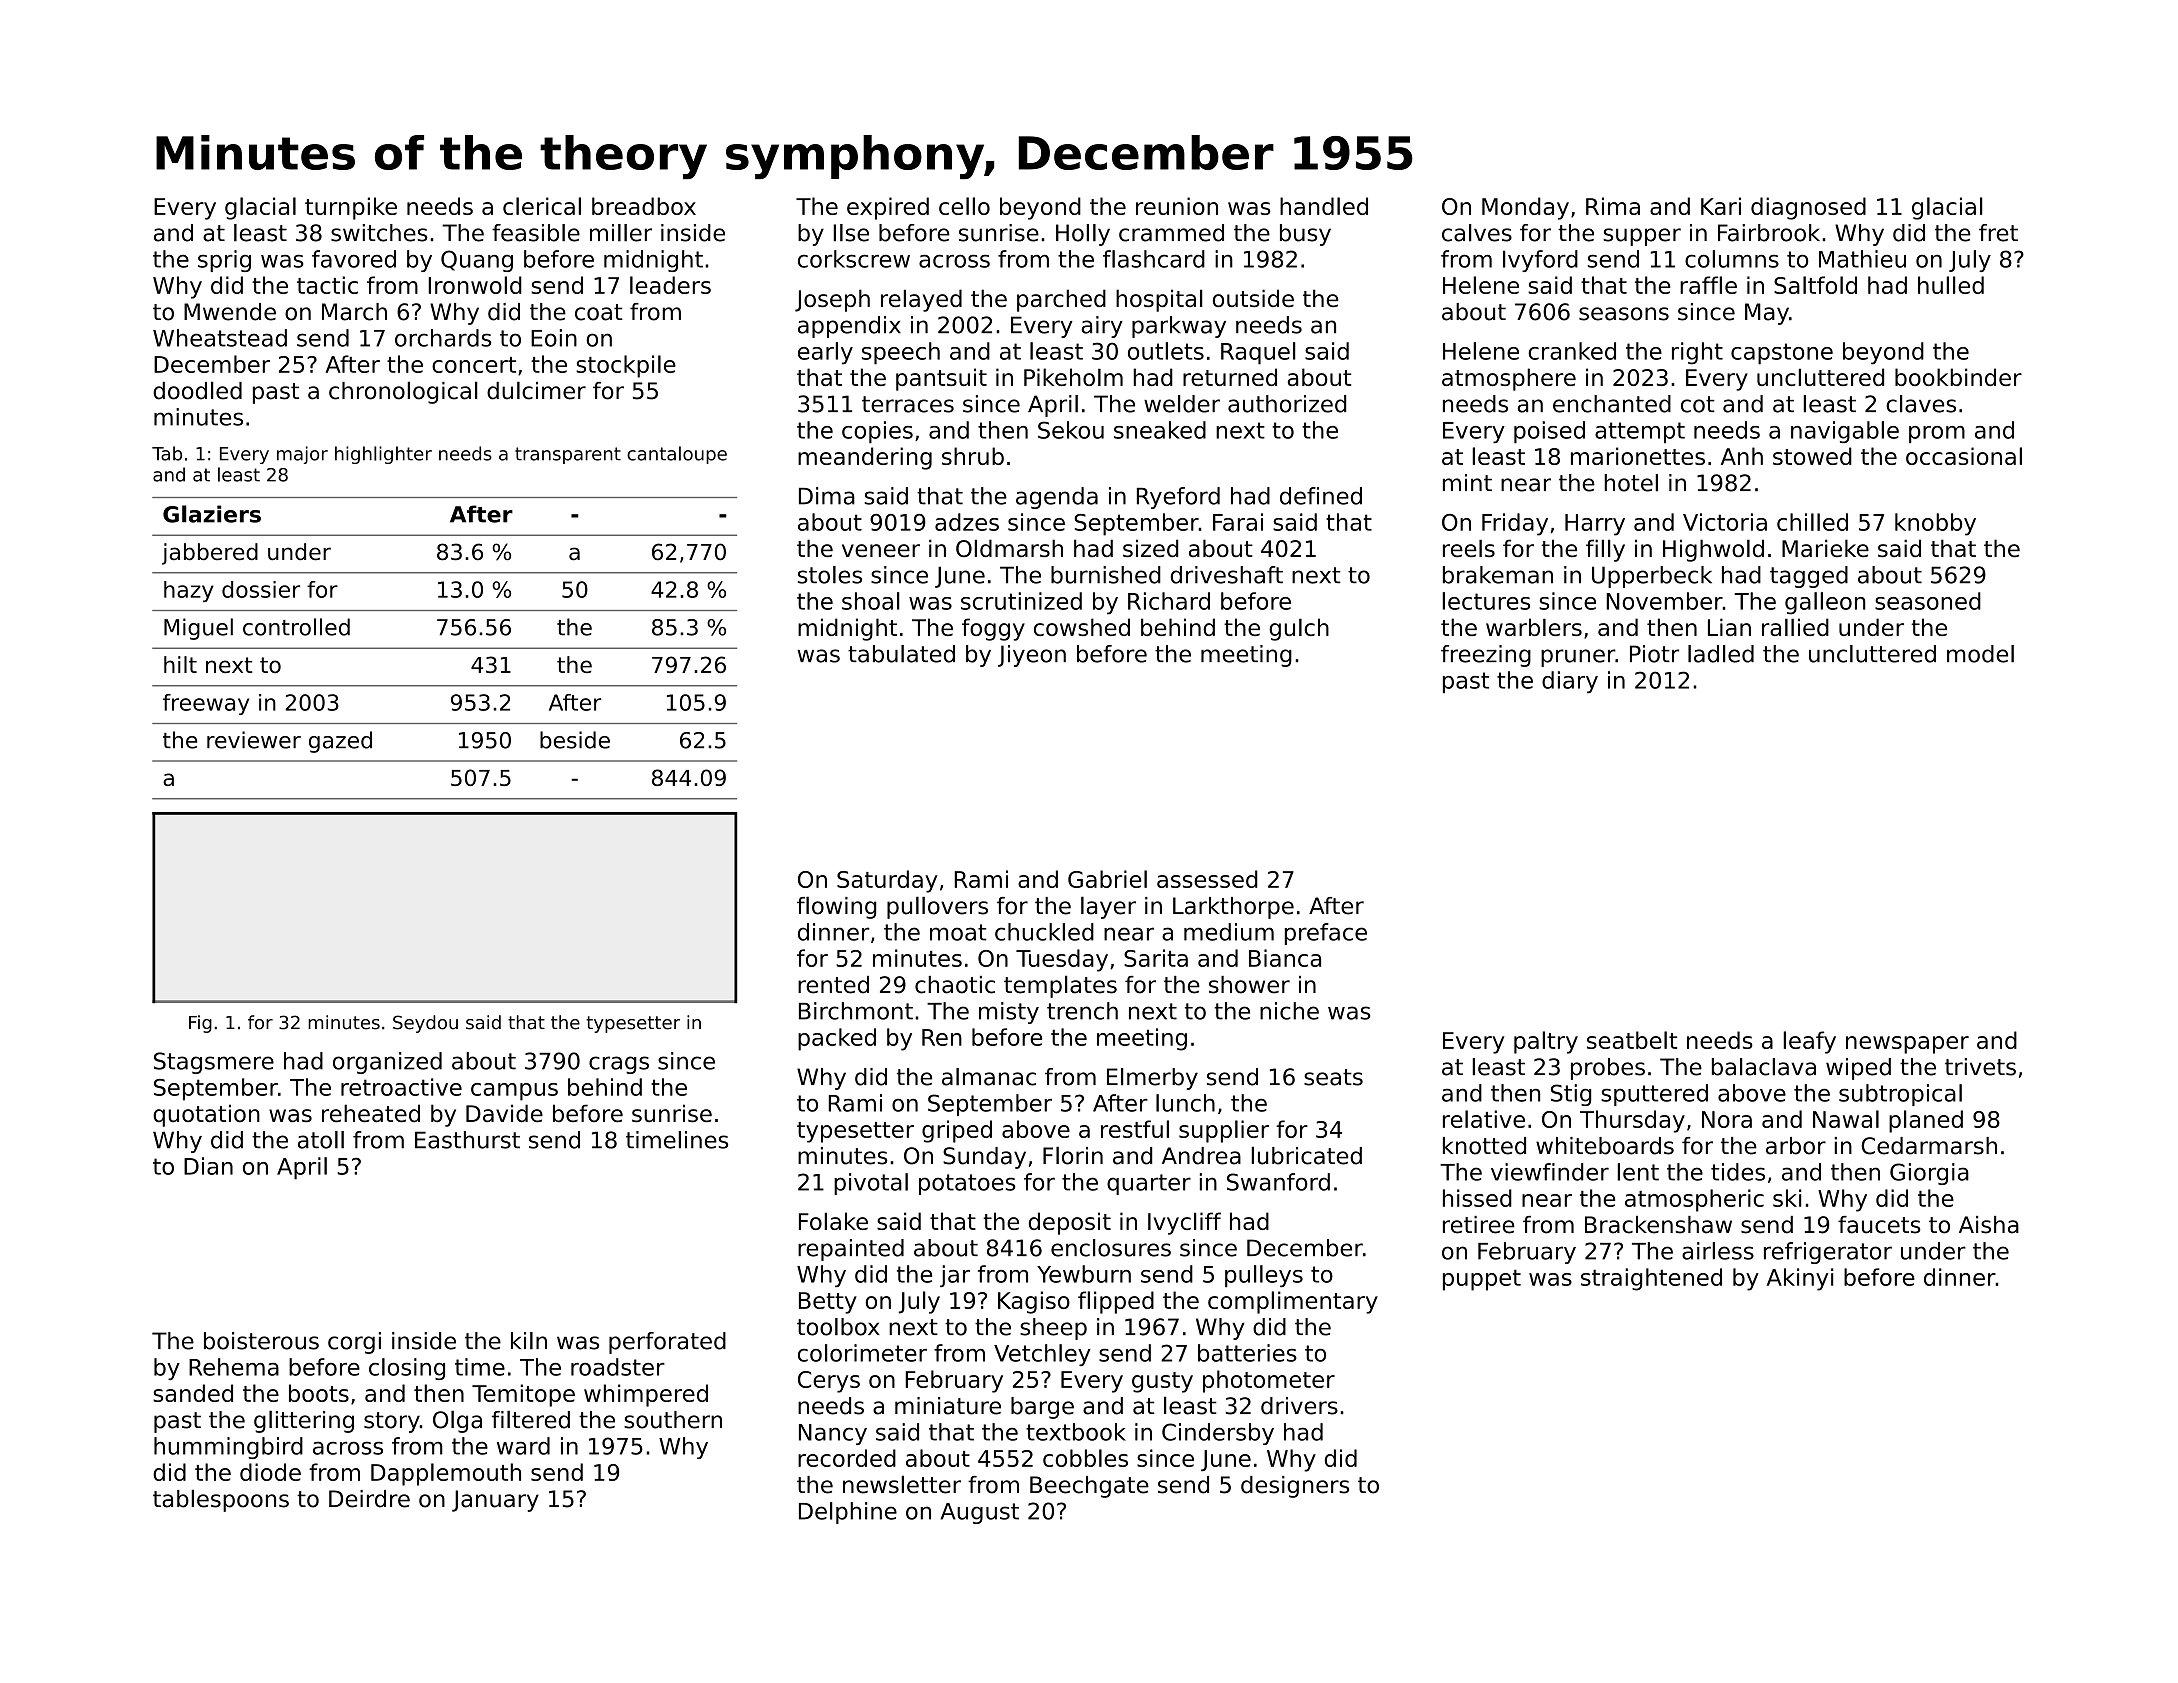  Describe the element at coordinates (523, 1395) in the screenshot. I see `Temitope` at that location.
